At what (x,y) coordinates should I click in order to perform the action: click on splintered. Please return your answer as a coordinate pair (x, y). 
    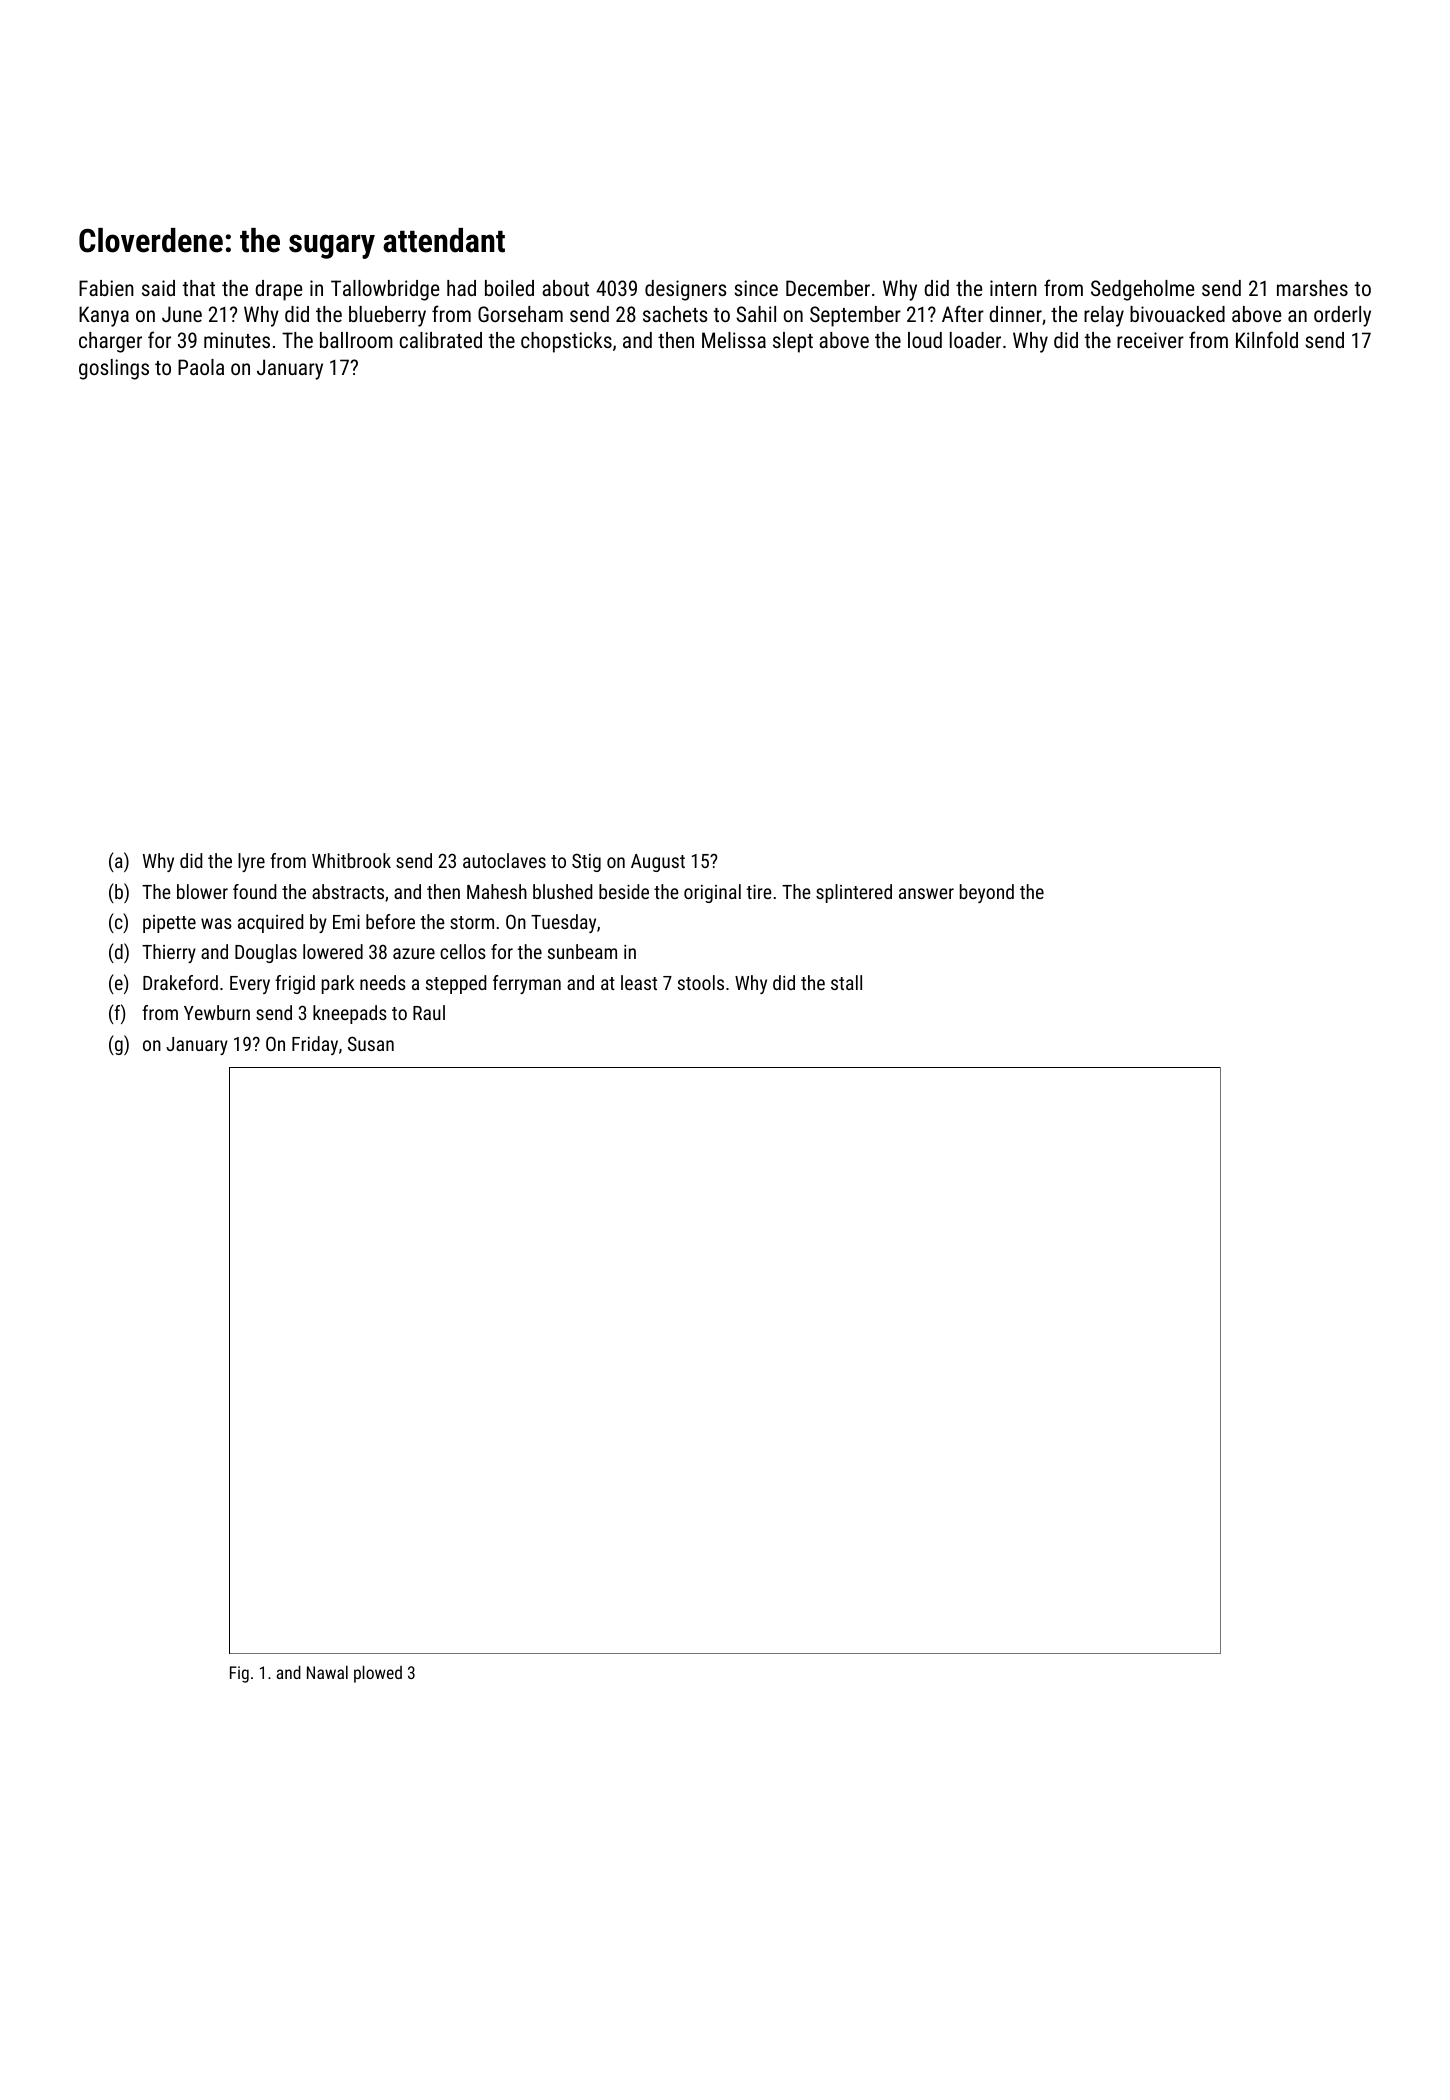
    Looking at the image, I should click on (854, 893).
